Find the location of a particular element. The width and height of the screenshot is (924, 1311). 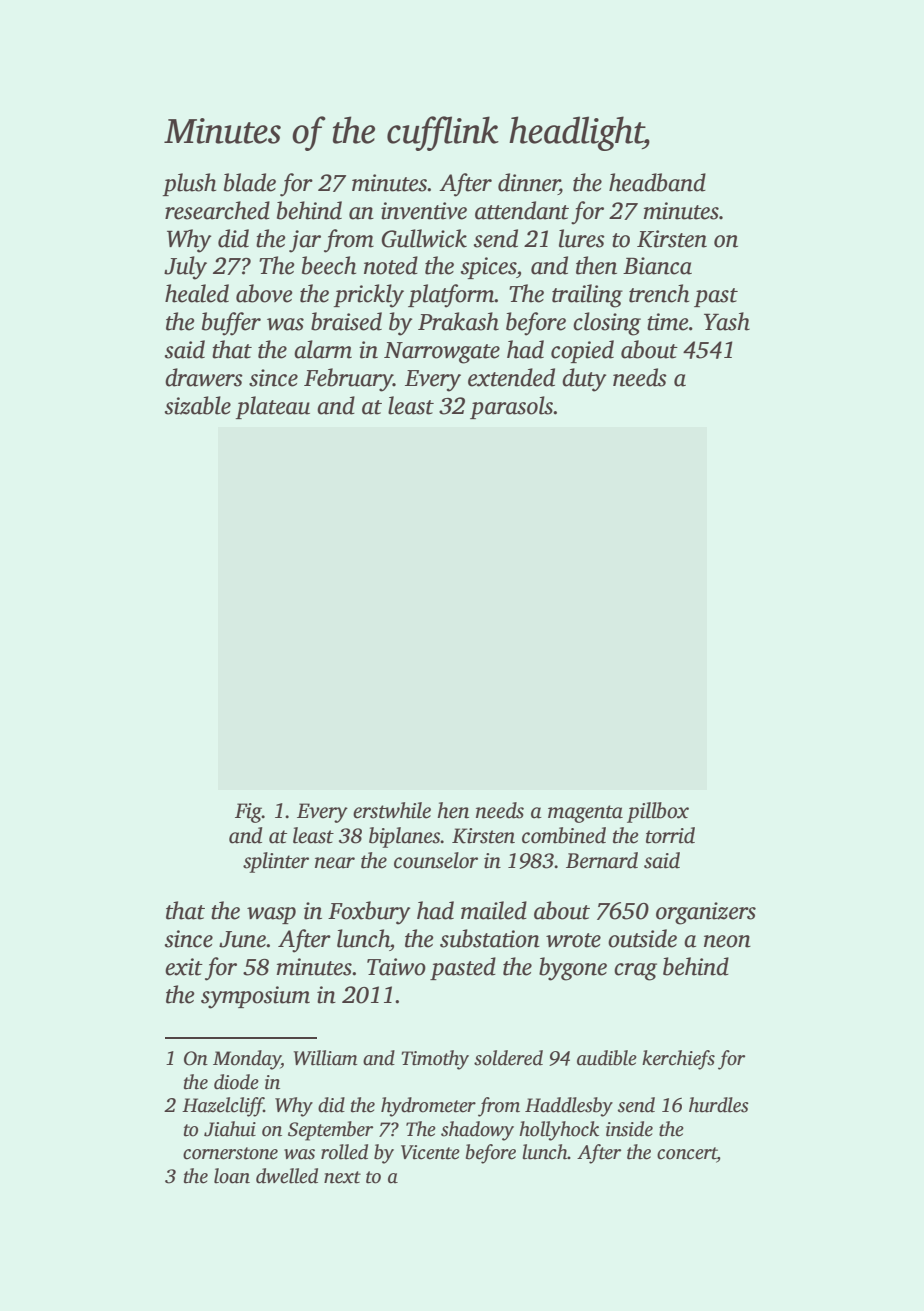

Bernard is located at coordinates (602, 860).
